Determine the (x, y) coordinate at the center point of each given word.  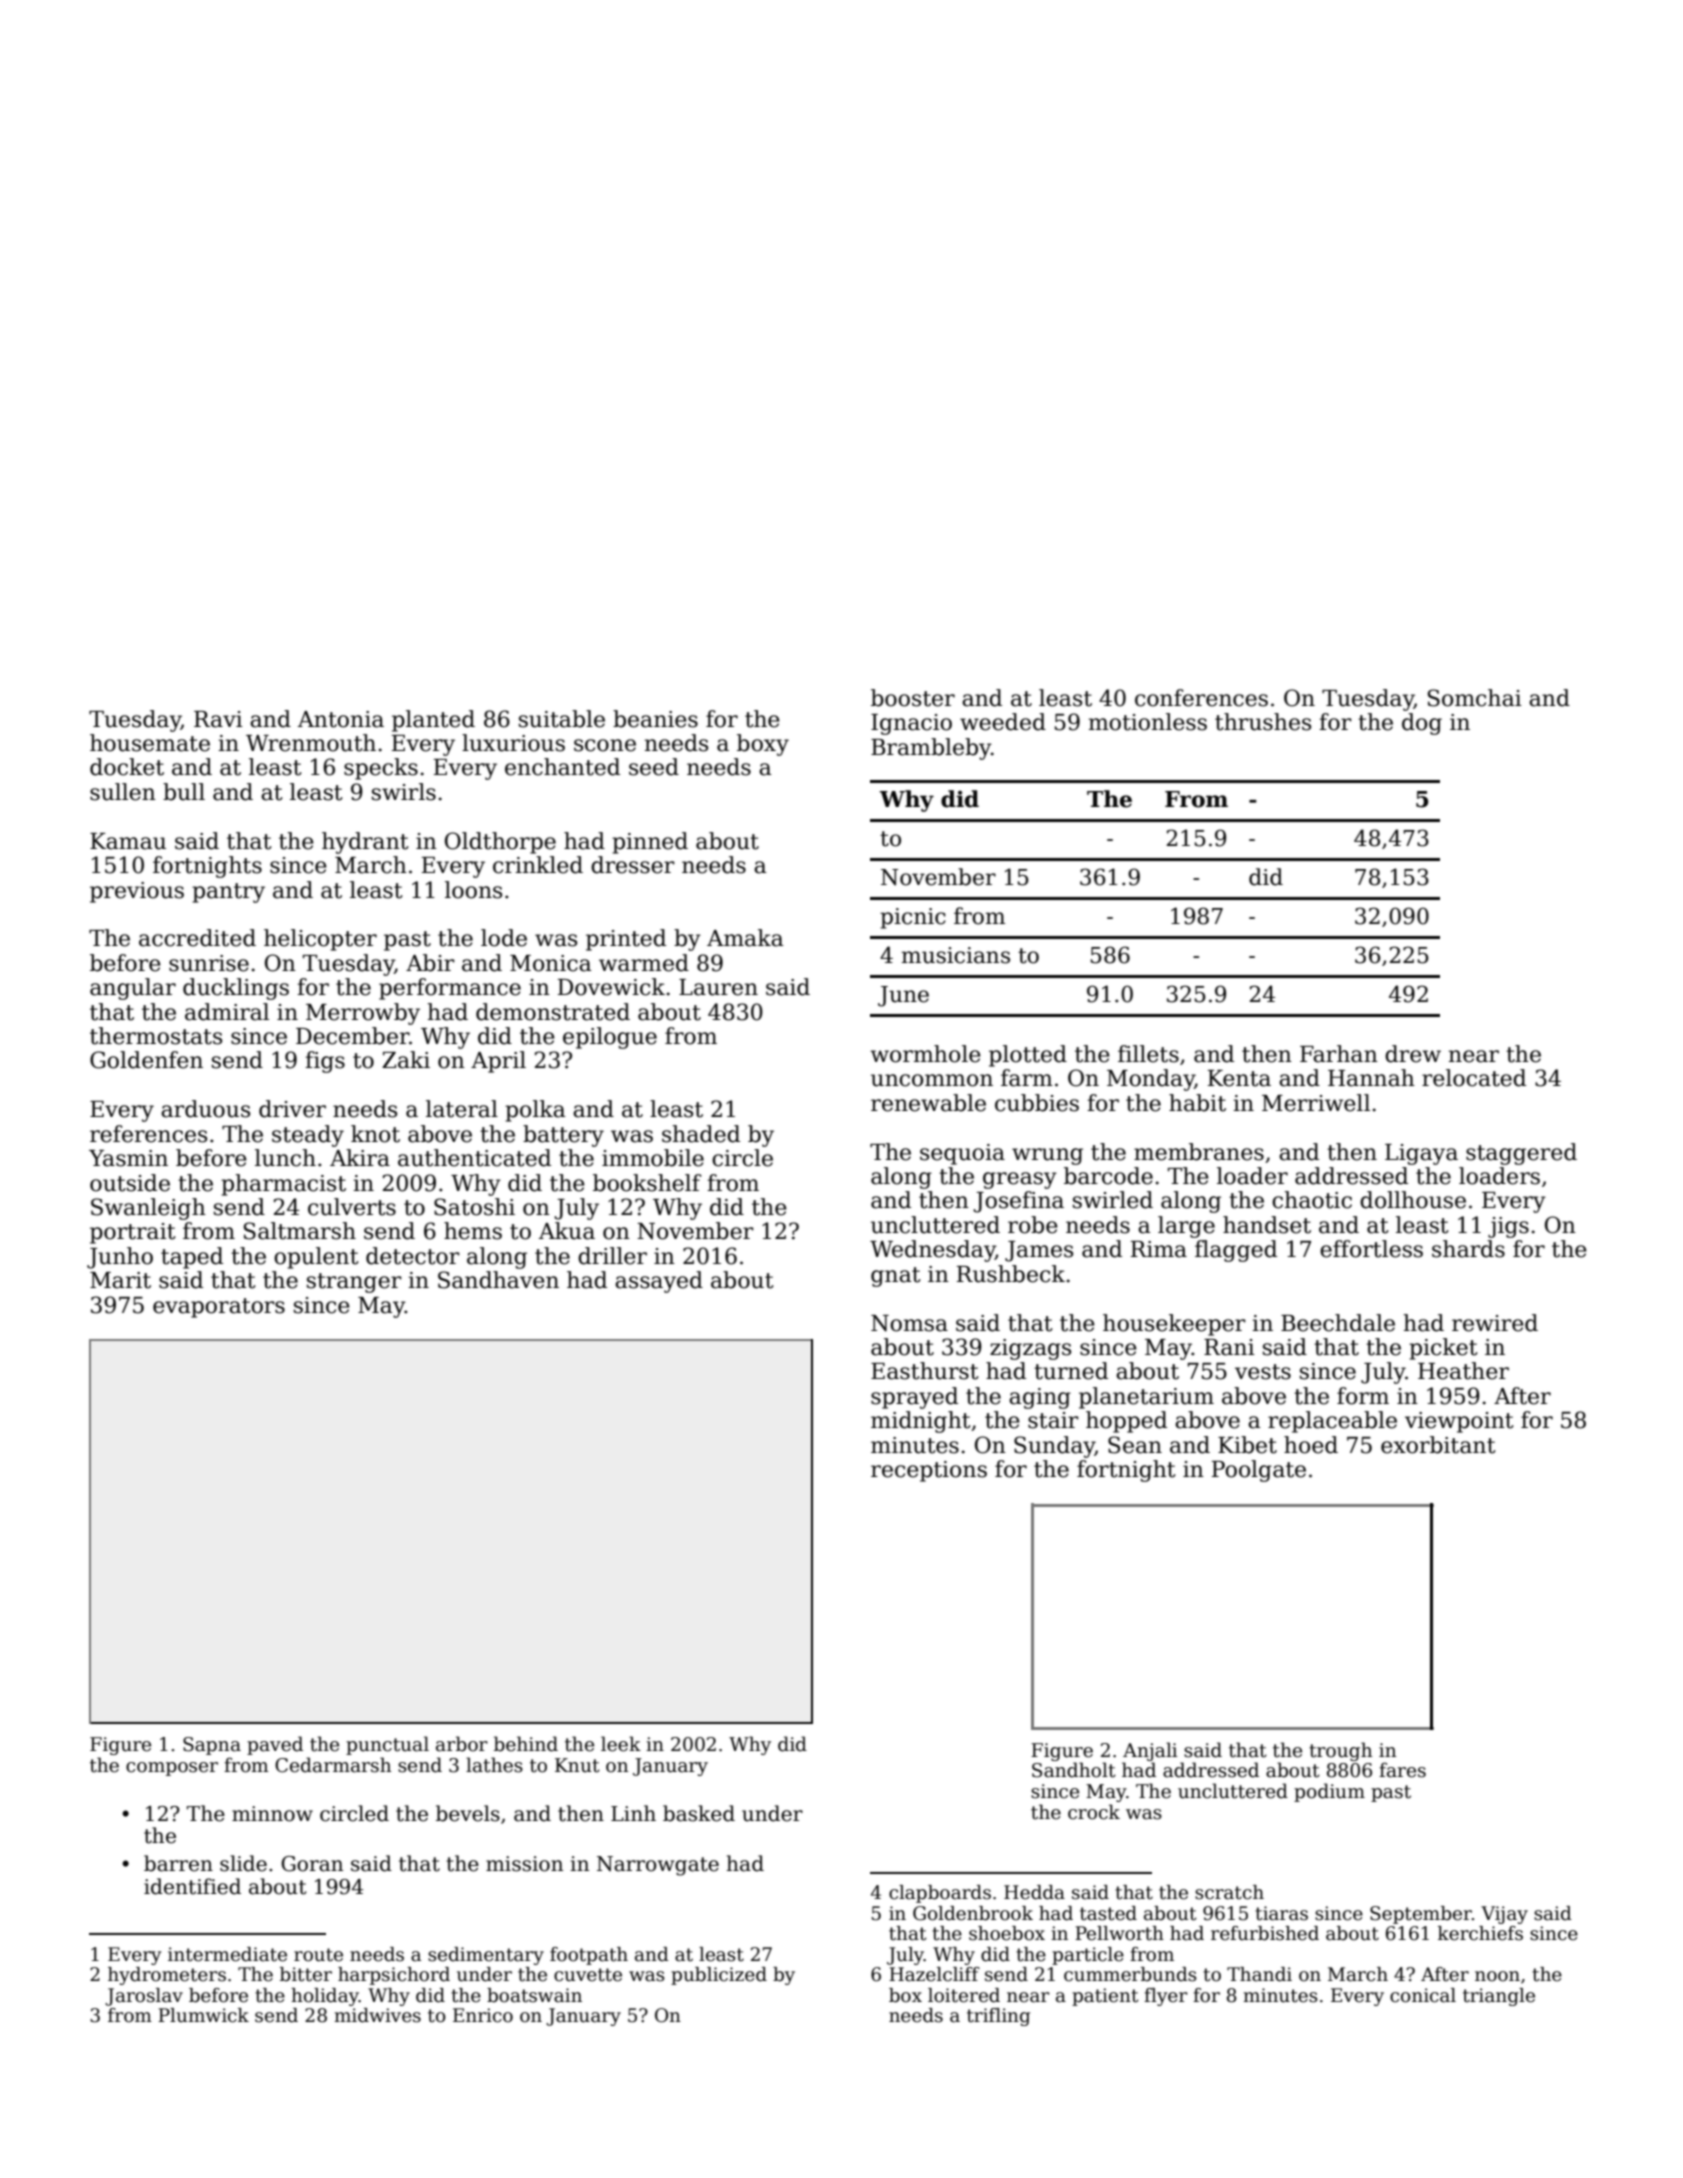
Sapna (212, 1746)
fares (1402, 1770)
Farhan (1339, 1054)
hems (473, 1231)
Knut (577, 1765)
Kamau (128, 841)
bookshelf (647, 1183)
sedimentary (486, 1956)
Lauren (718, 987)
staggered (1521, 1154)
